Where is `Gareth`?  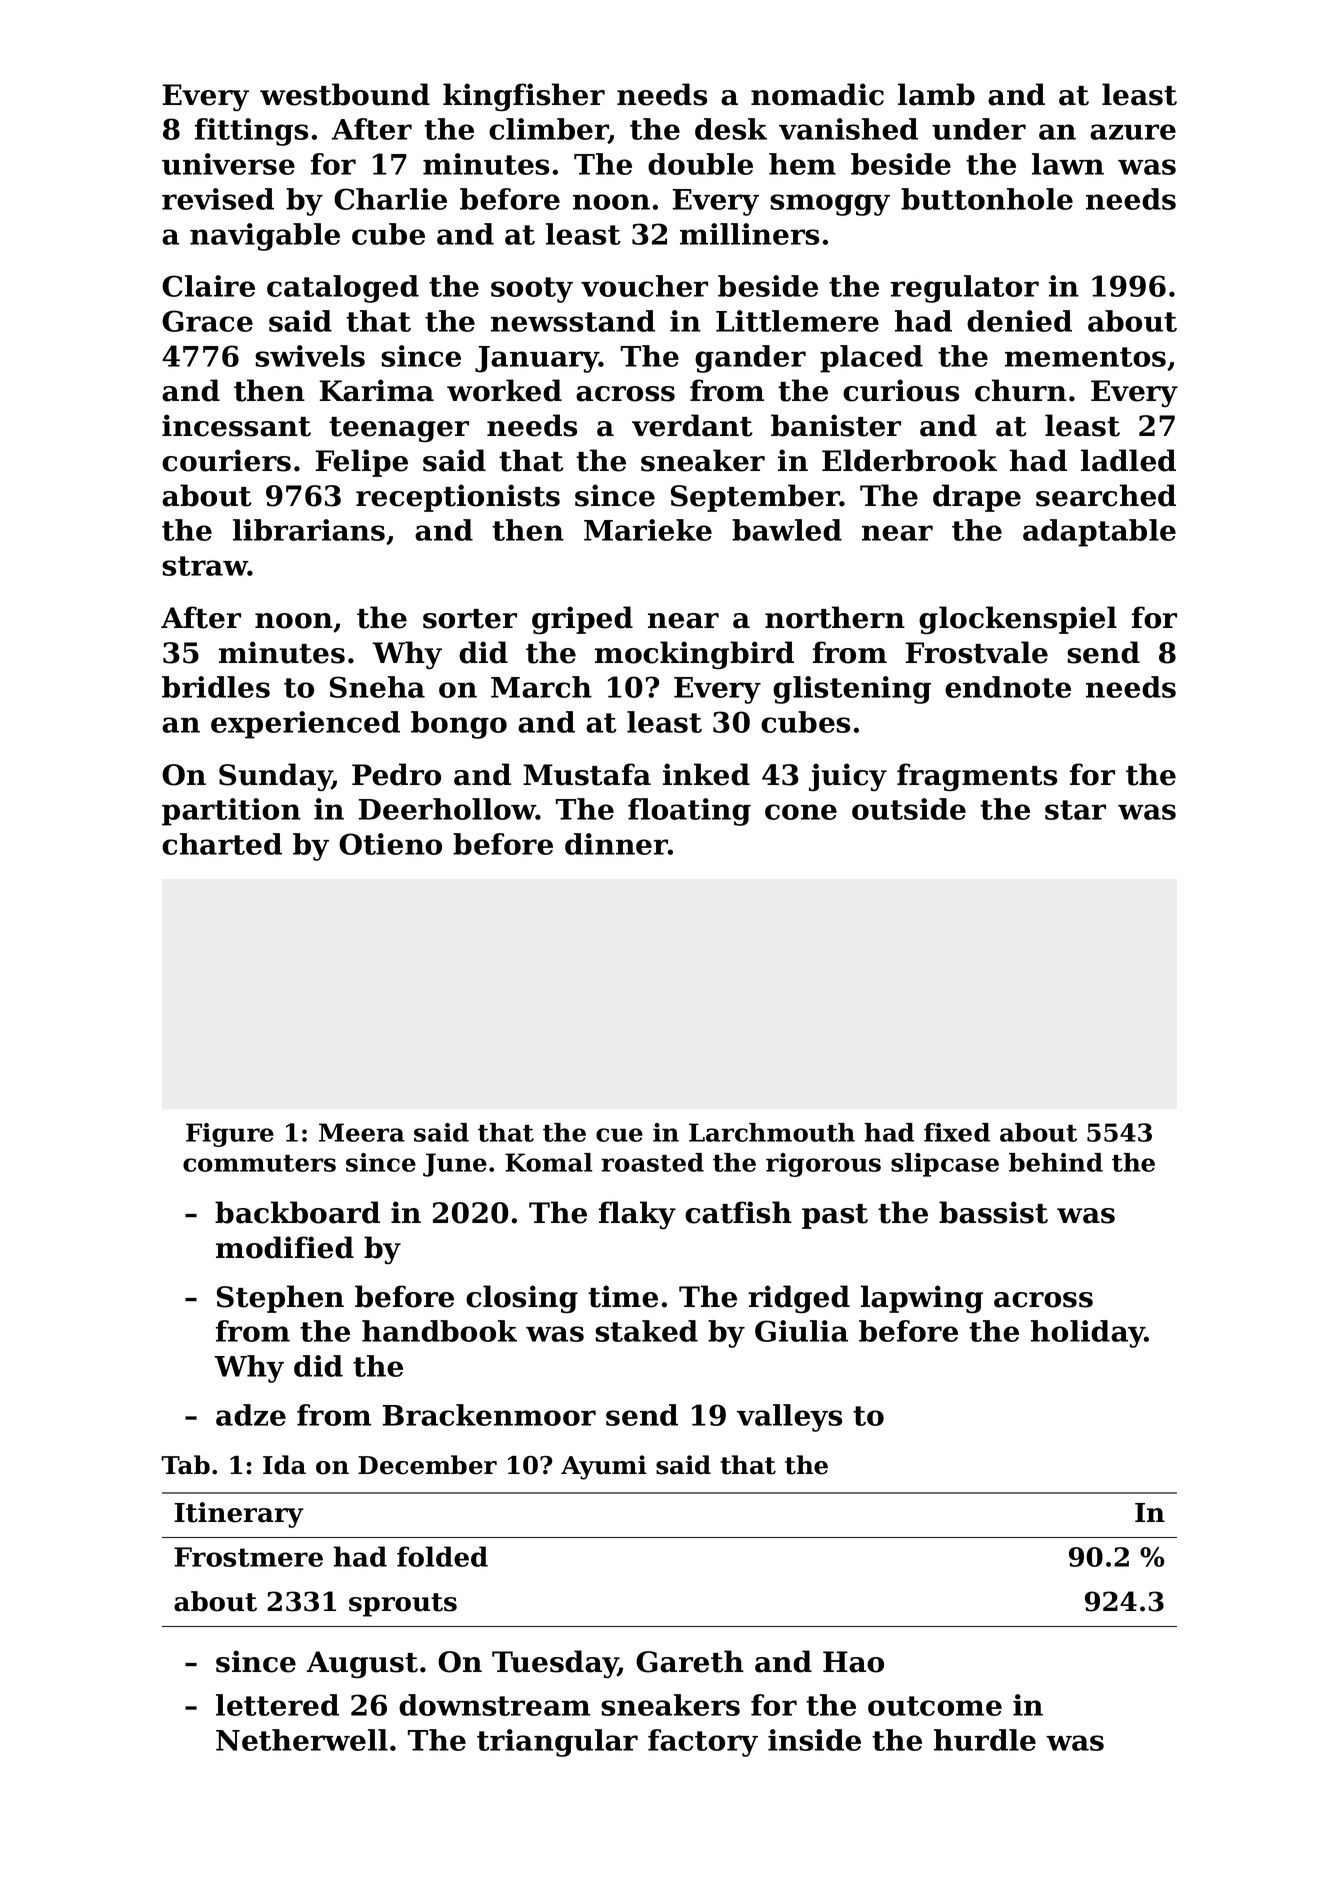 Gareth is located at coordinates (690, 1661).
